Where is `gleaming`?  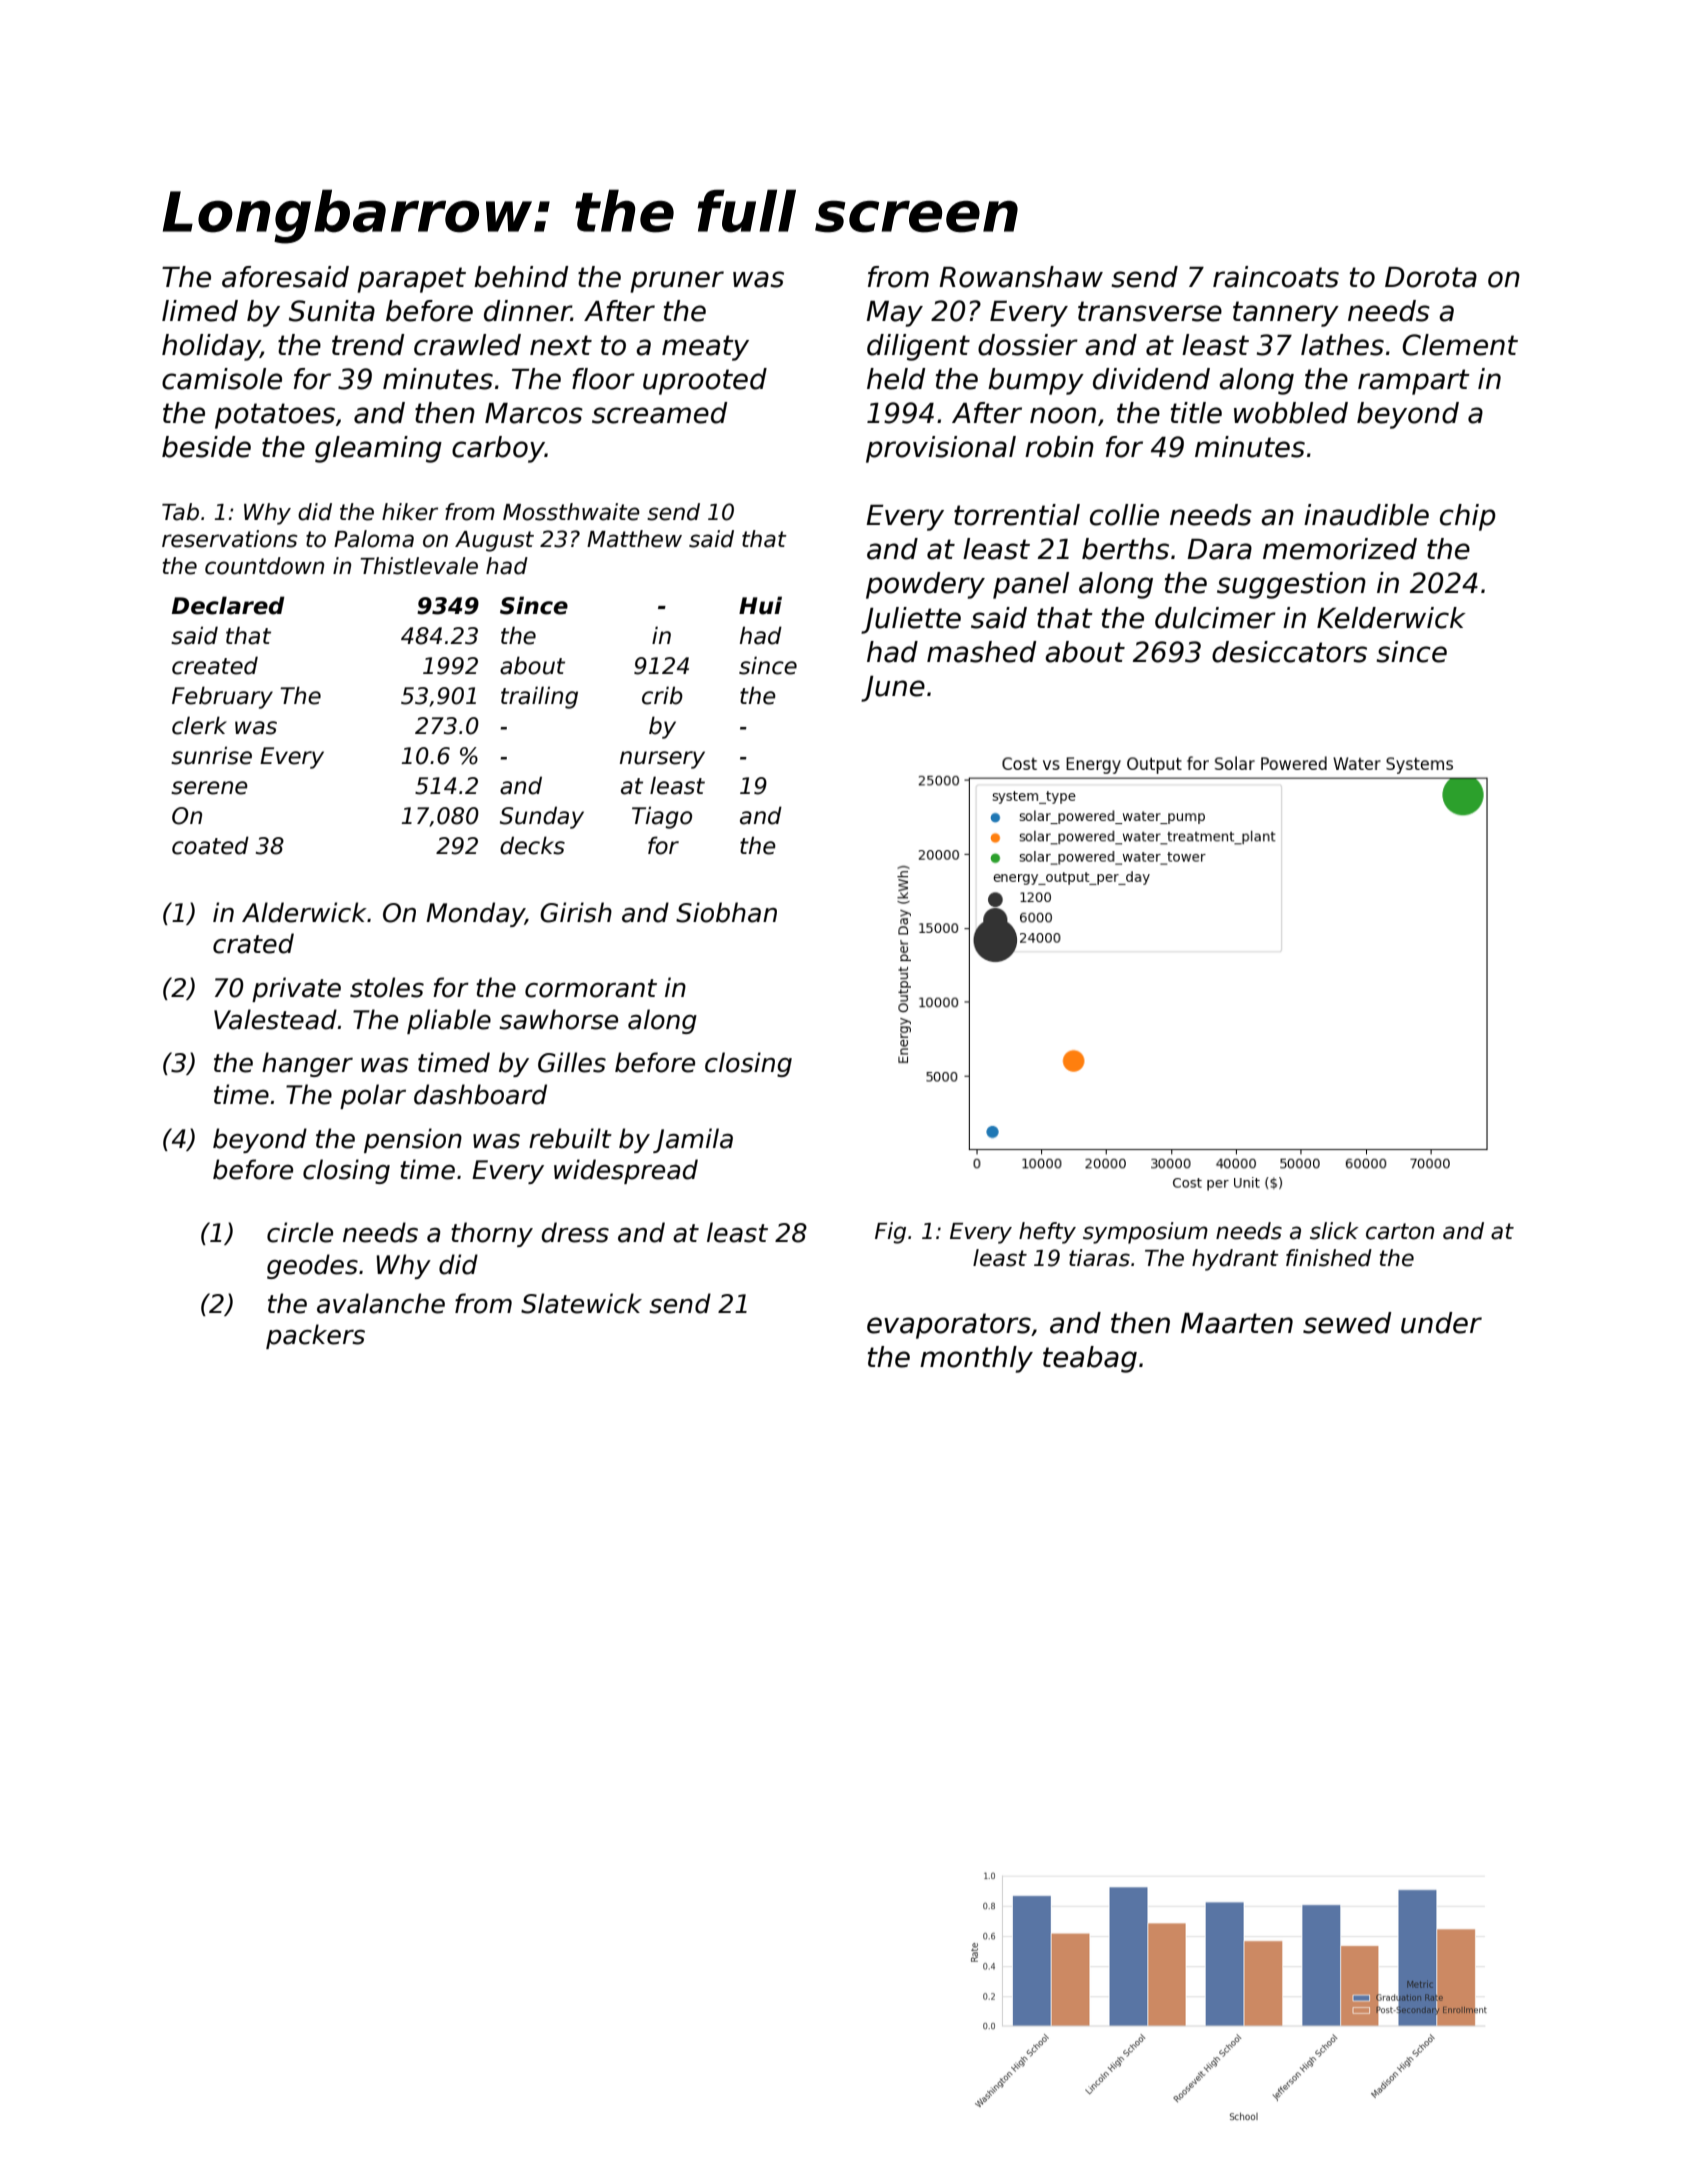
gleaming is located at coordinates (378, 449).
